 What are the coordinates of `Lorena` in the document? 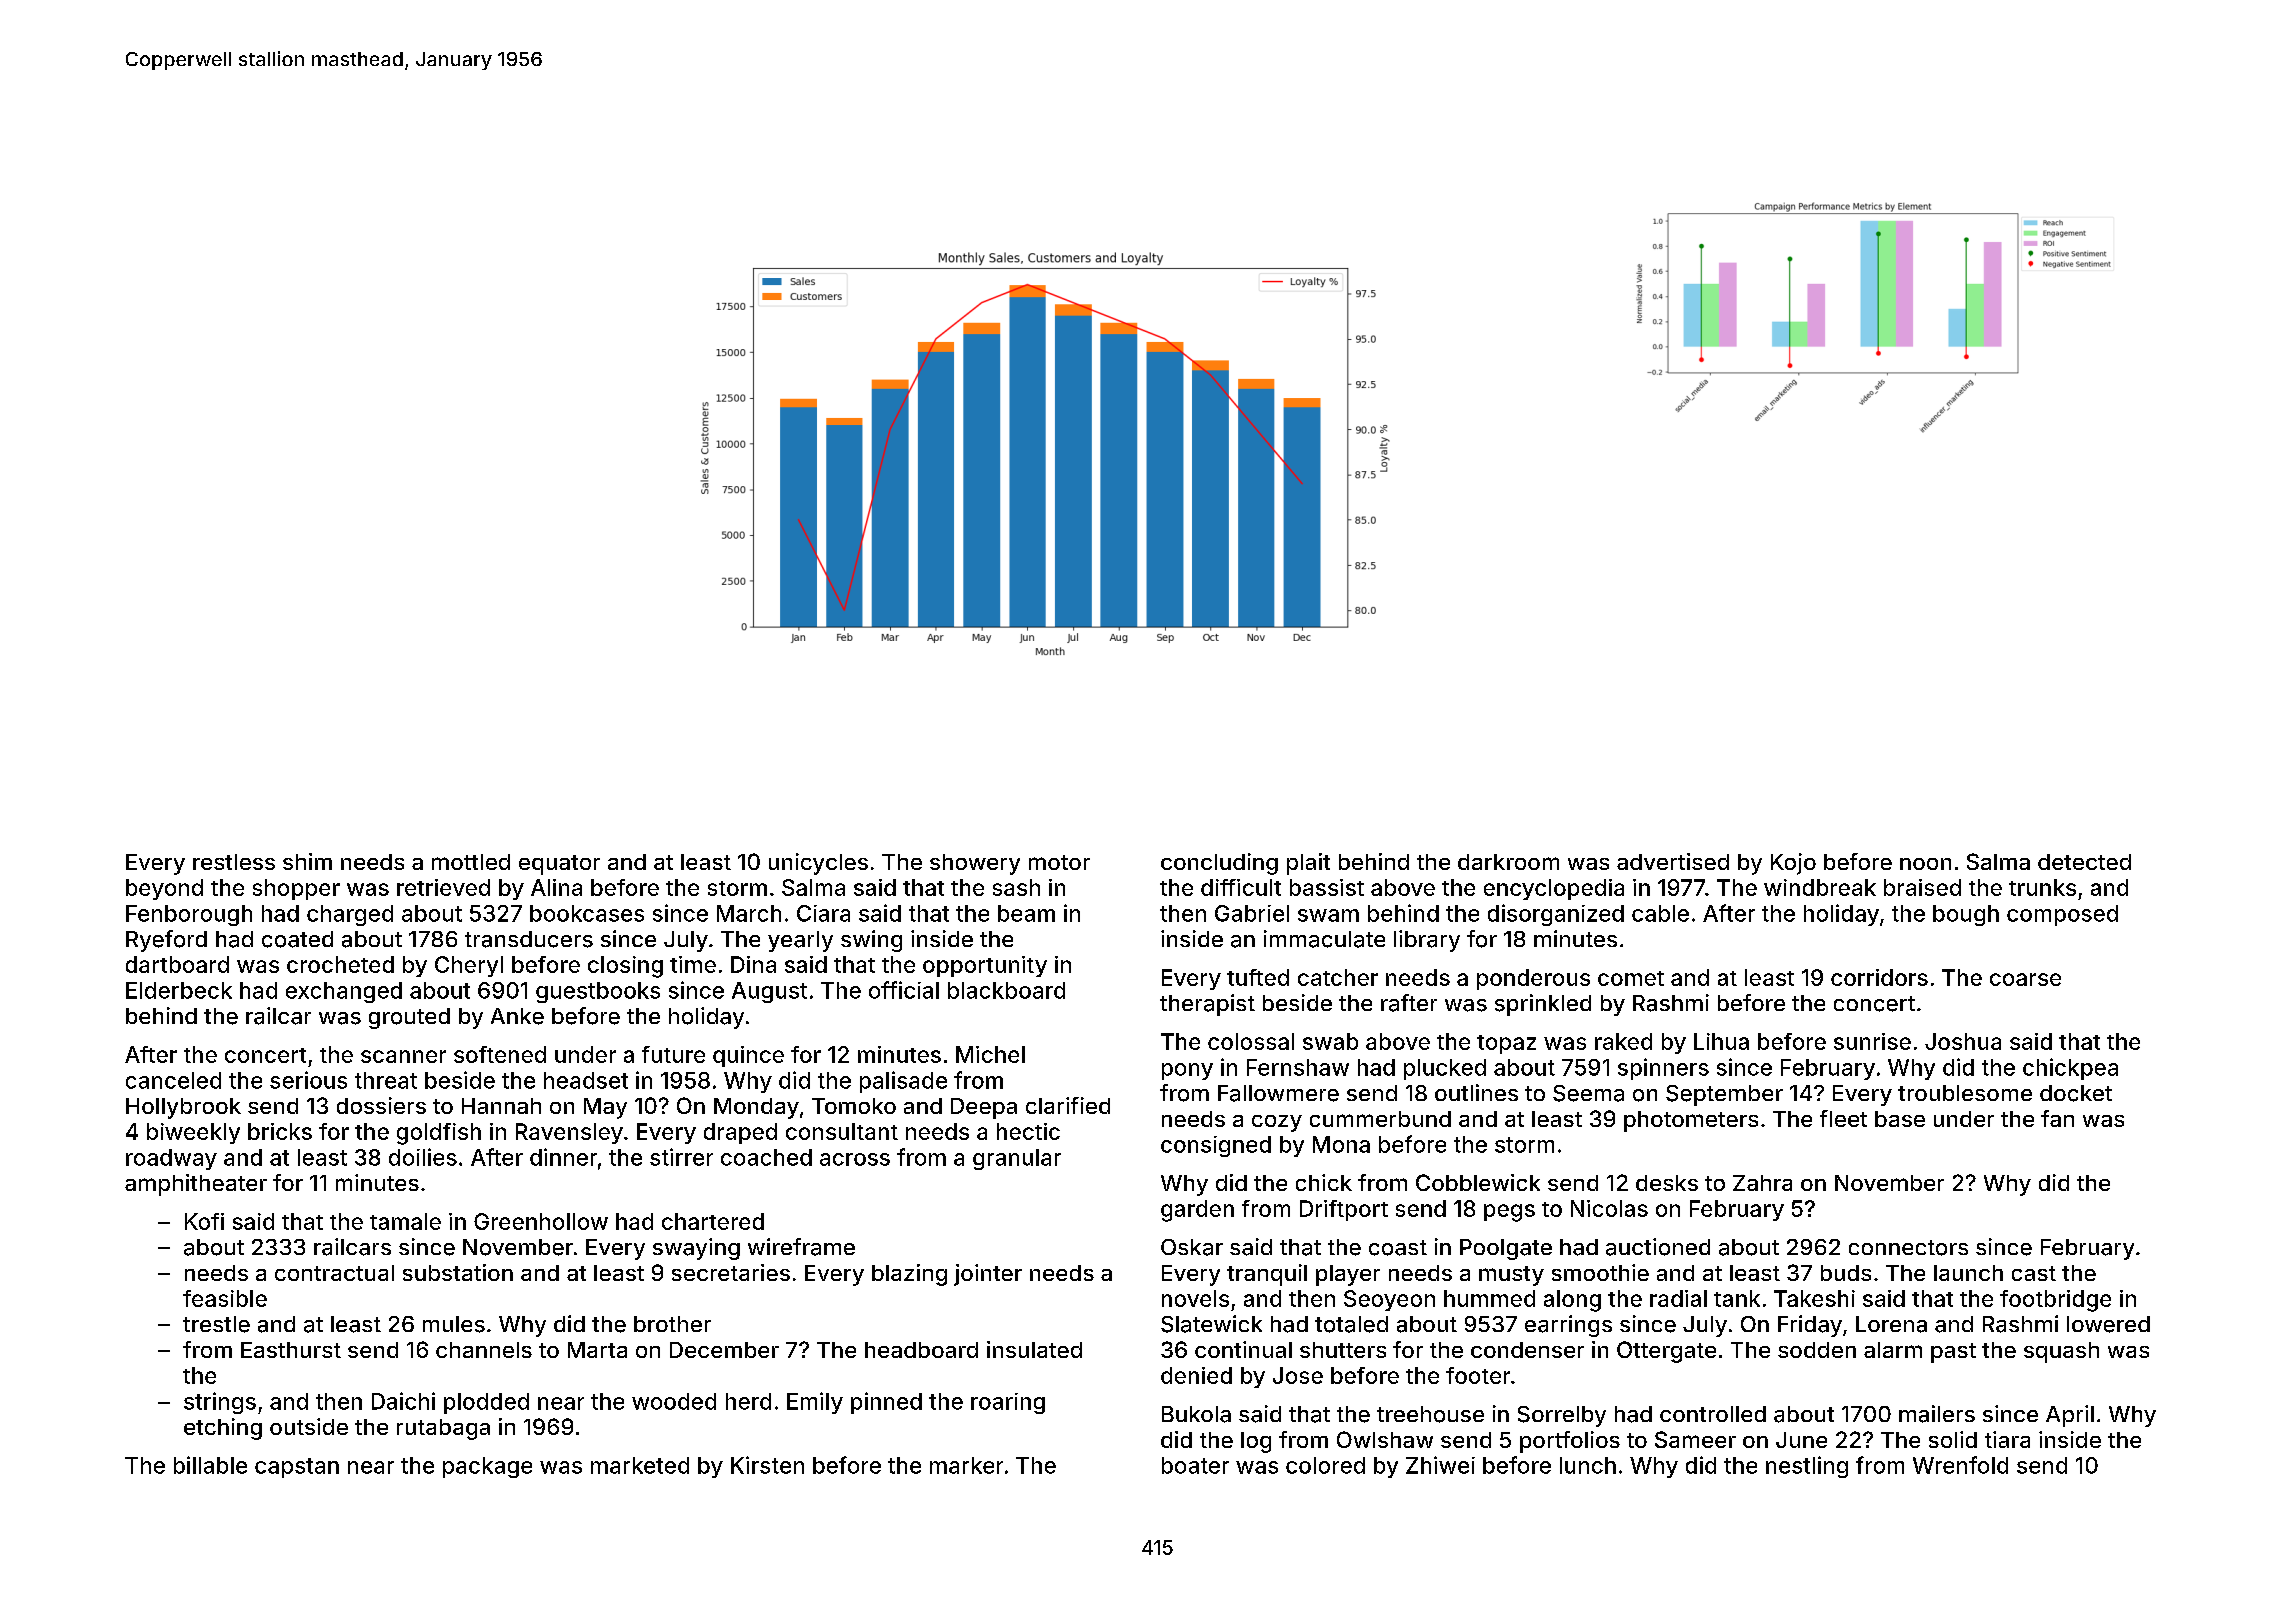 It's located at (1891, 1324).
